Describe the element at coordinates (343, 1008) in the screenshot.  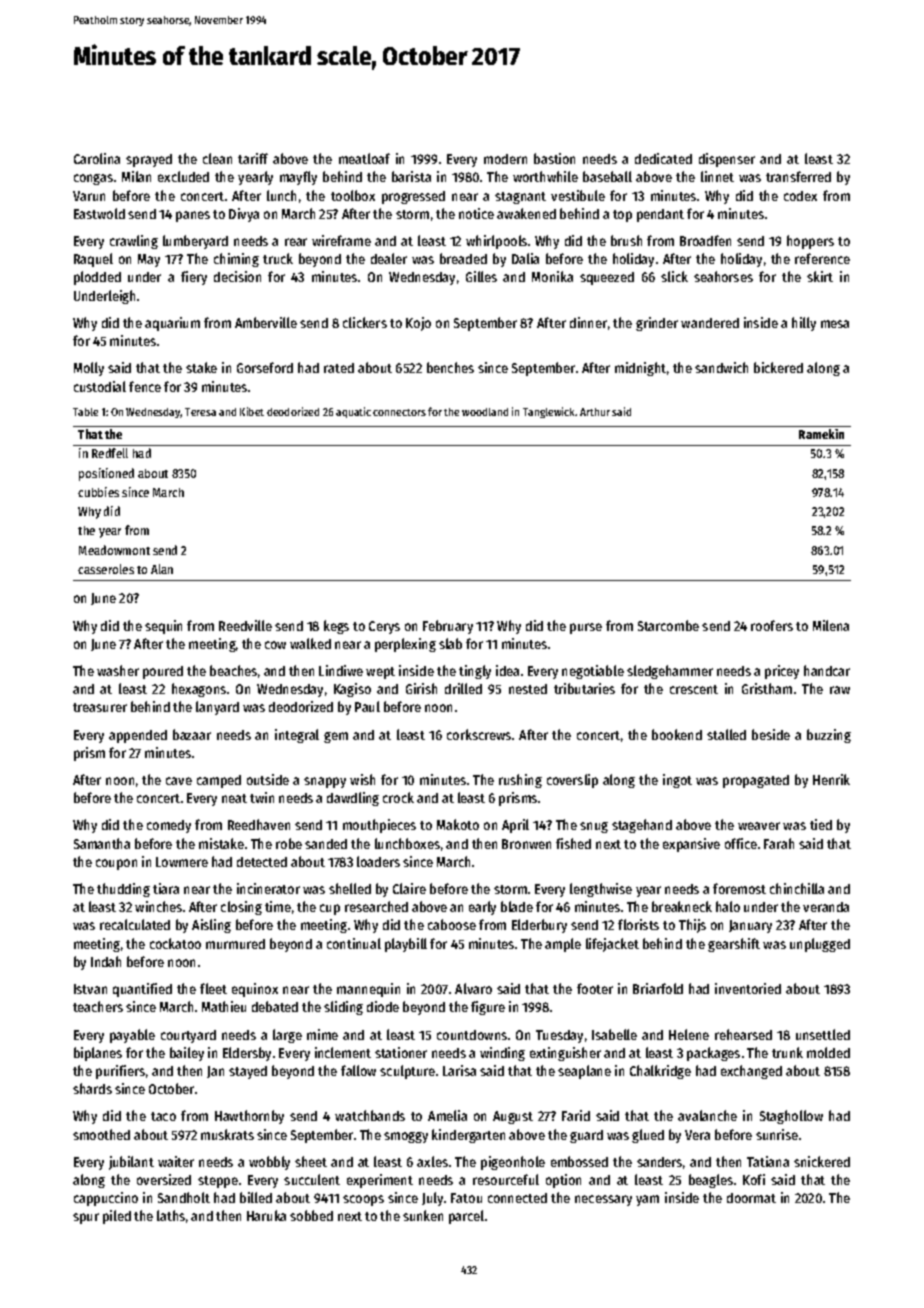
I see `sliding` at that location.
